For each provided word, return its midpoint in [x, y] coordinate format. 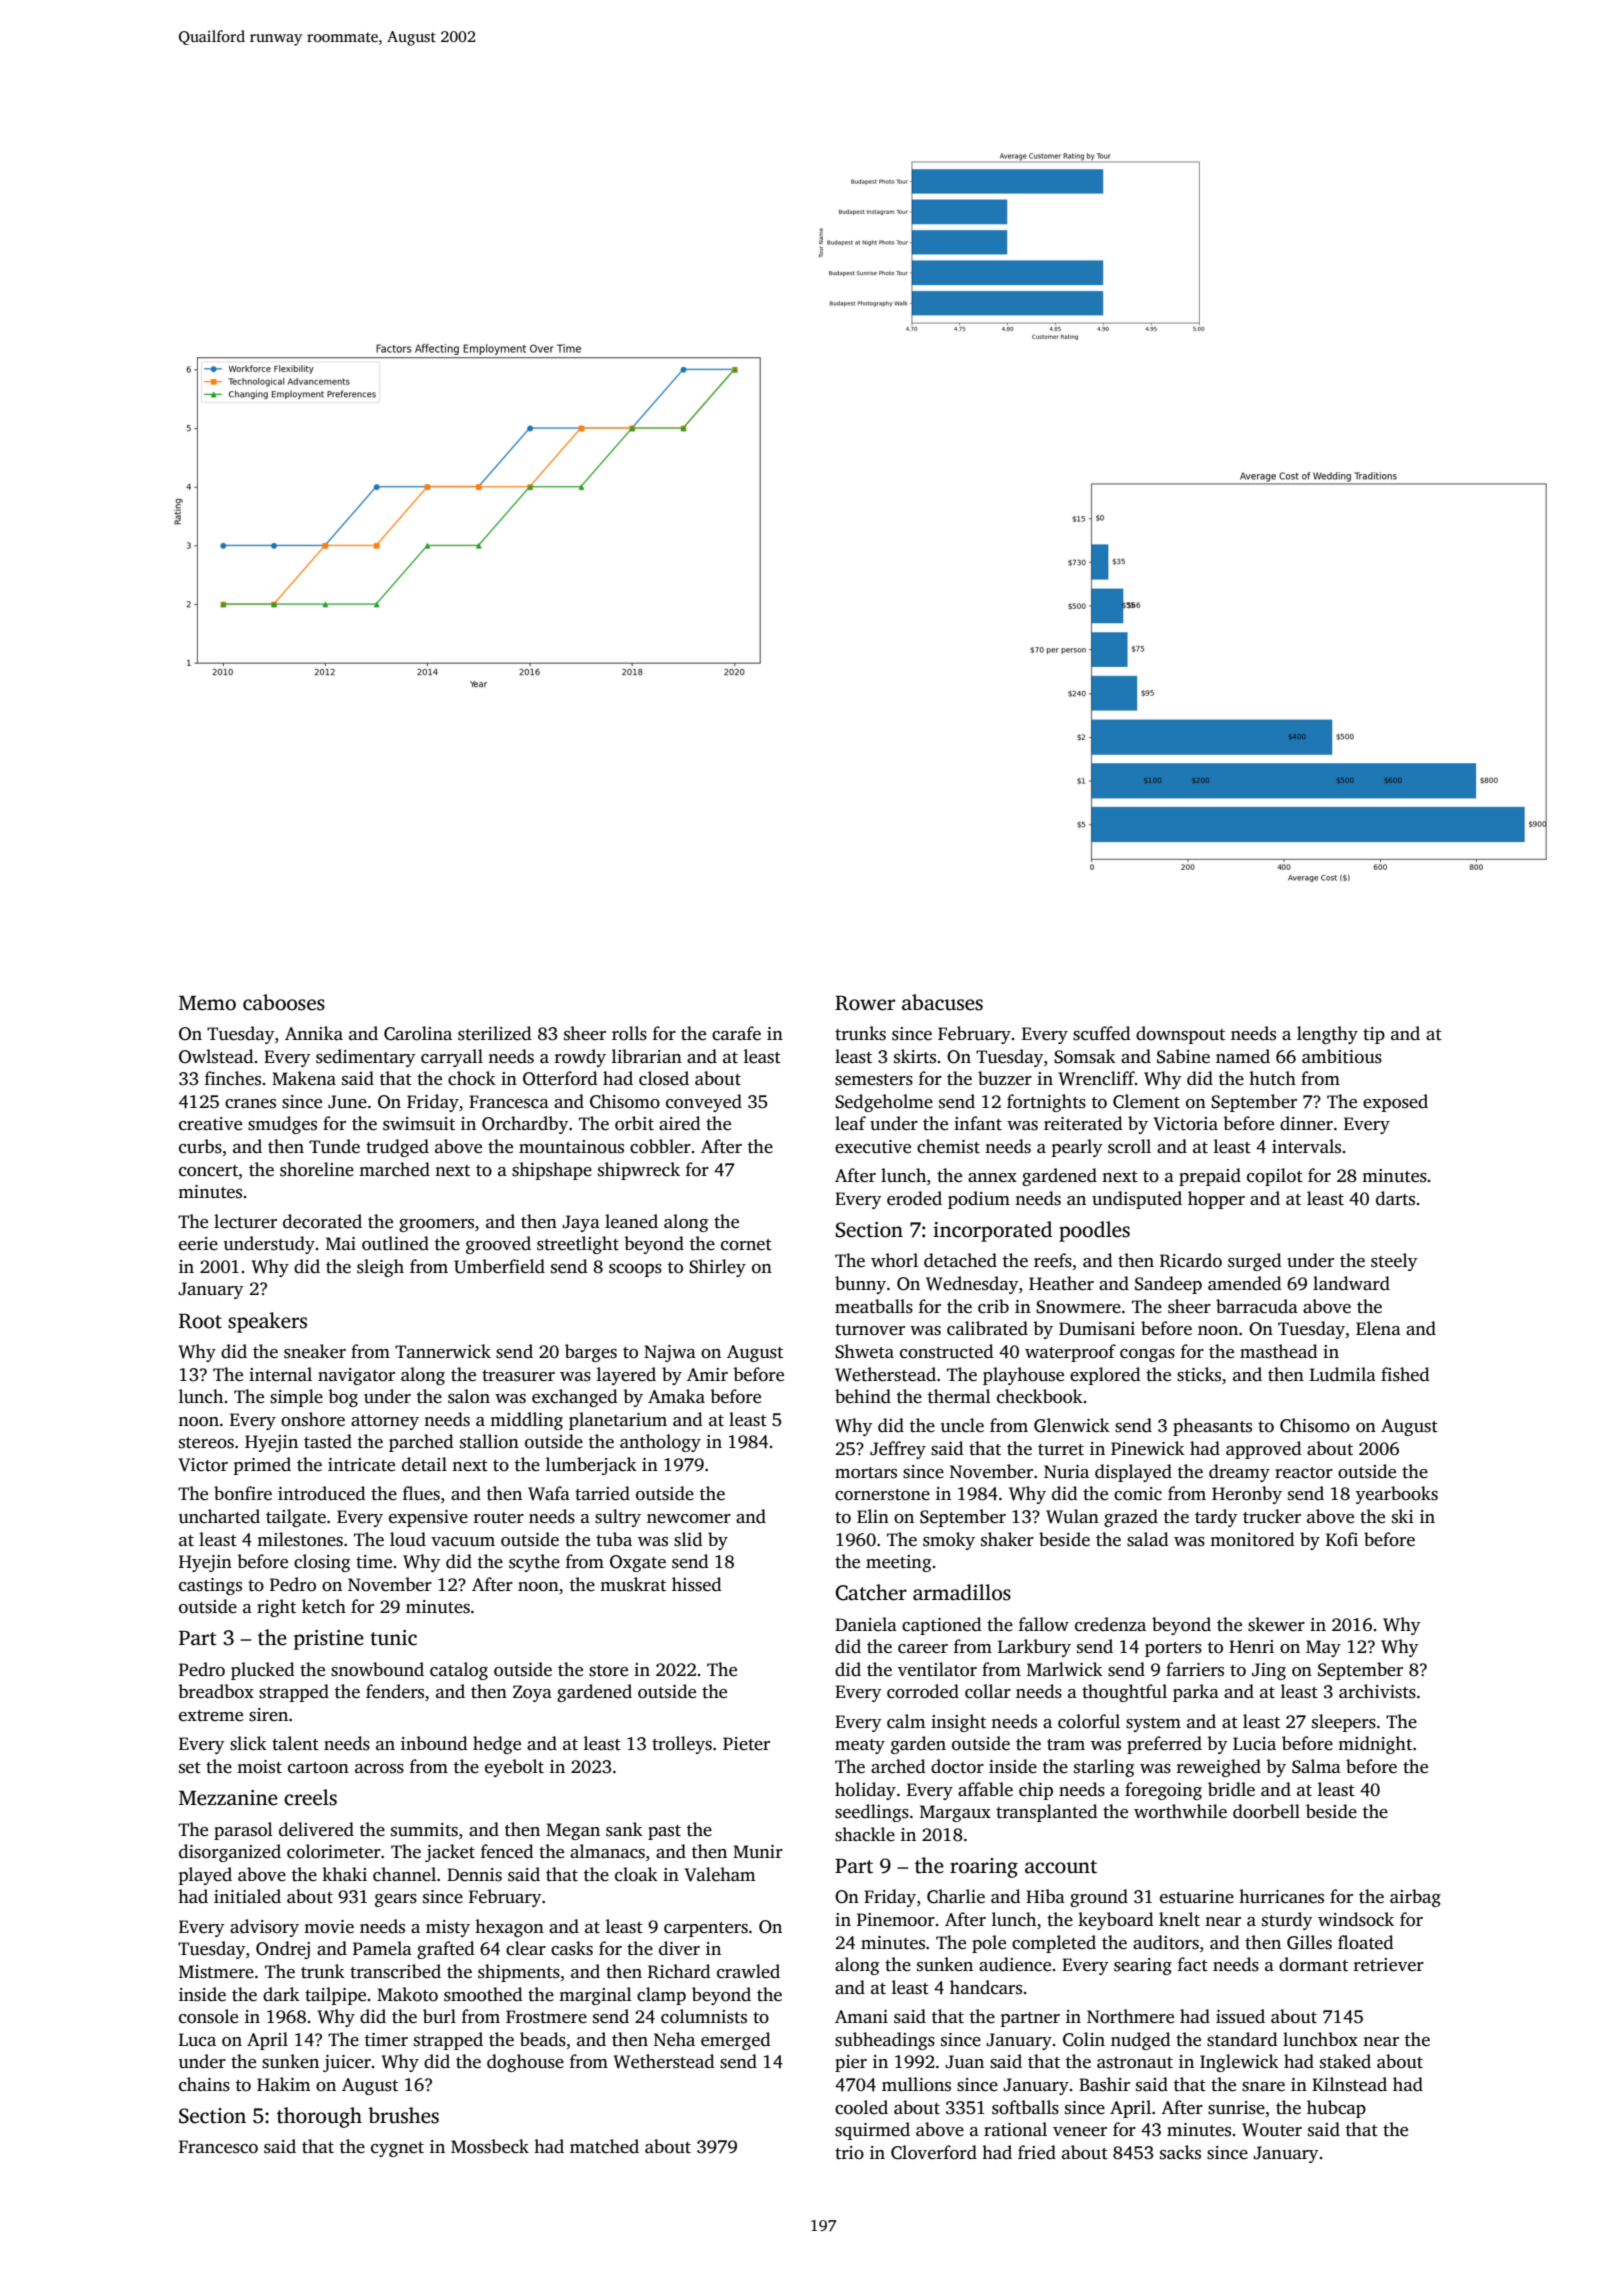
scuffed [1102, 1033]
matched [604, 2146]
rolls [629, 1033]
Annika [314, 1033]
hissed [697, 1584]
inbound [434, 1743]
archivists [1377, 1691]
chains [204, 2084]
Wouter [1272, 2130]
